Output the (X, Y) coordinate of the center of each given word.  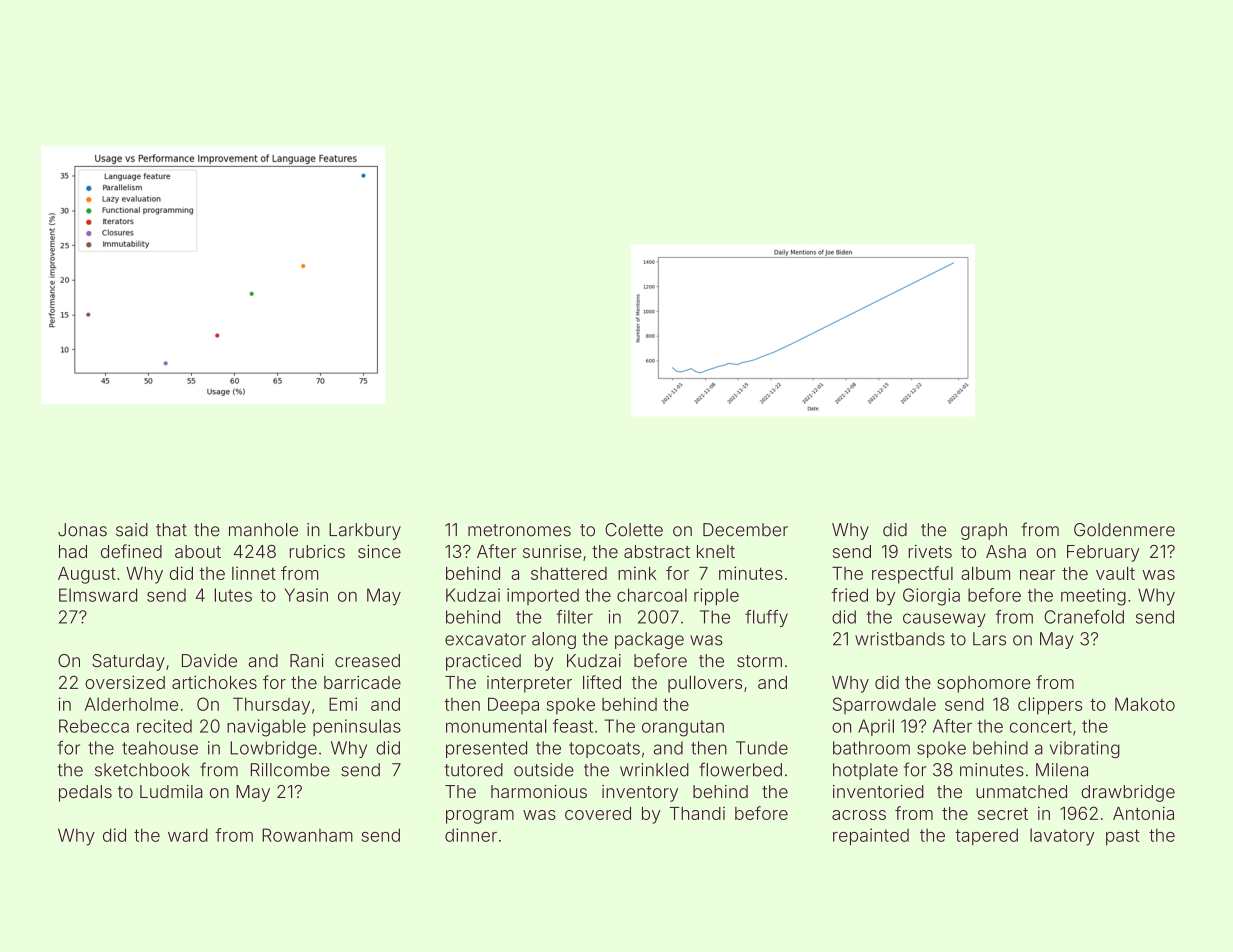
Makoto (1145, 704)
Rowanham (307, 835)
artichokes (214, 682)
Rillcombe (290, 770)
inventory (640, 793)
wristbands (900, 639)
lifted (602, 682)
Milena (1062, 770)
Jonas (82, 530)
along (554, 640)
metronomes (519, 530)
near (1037, 575)
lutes (233, 595)
